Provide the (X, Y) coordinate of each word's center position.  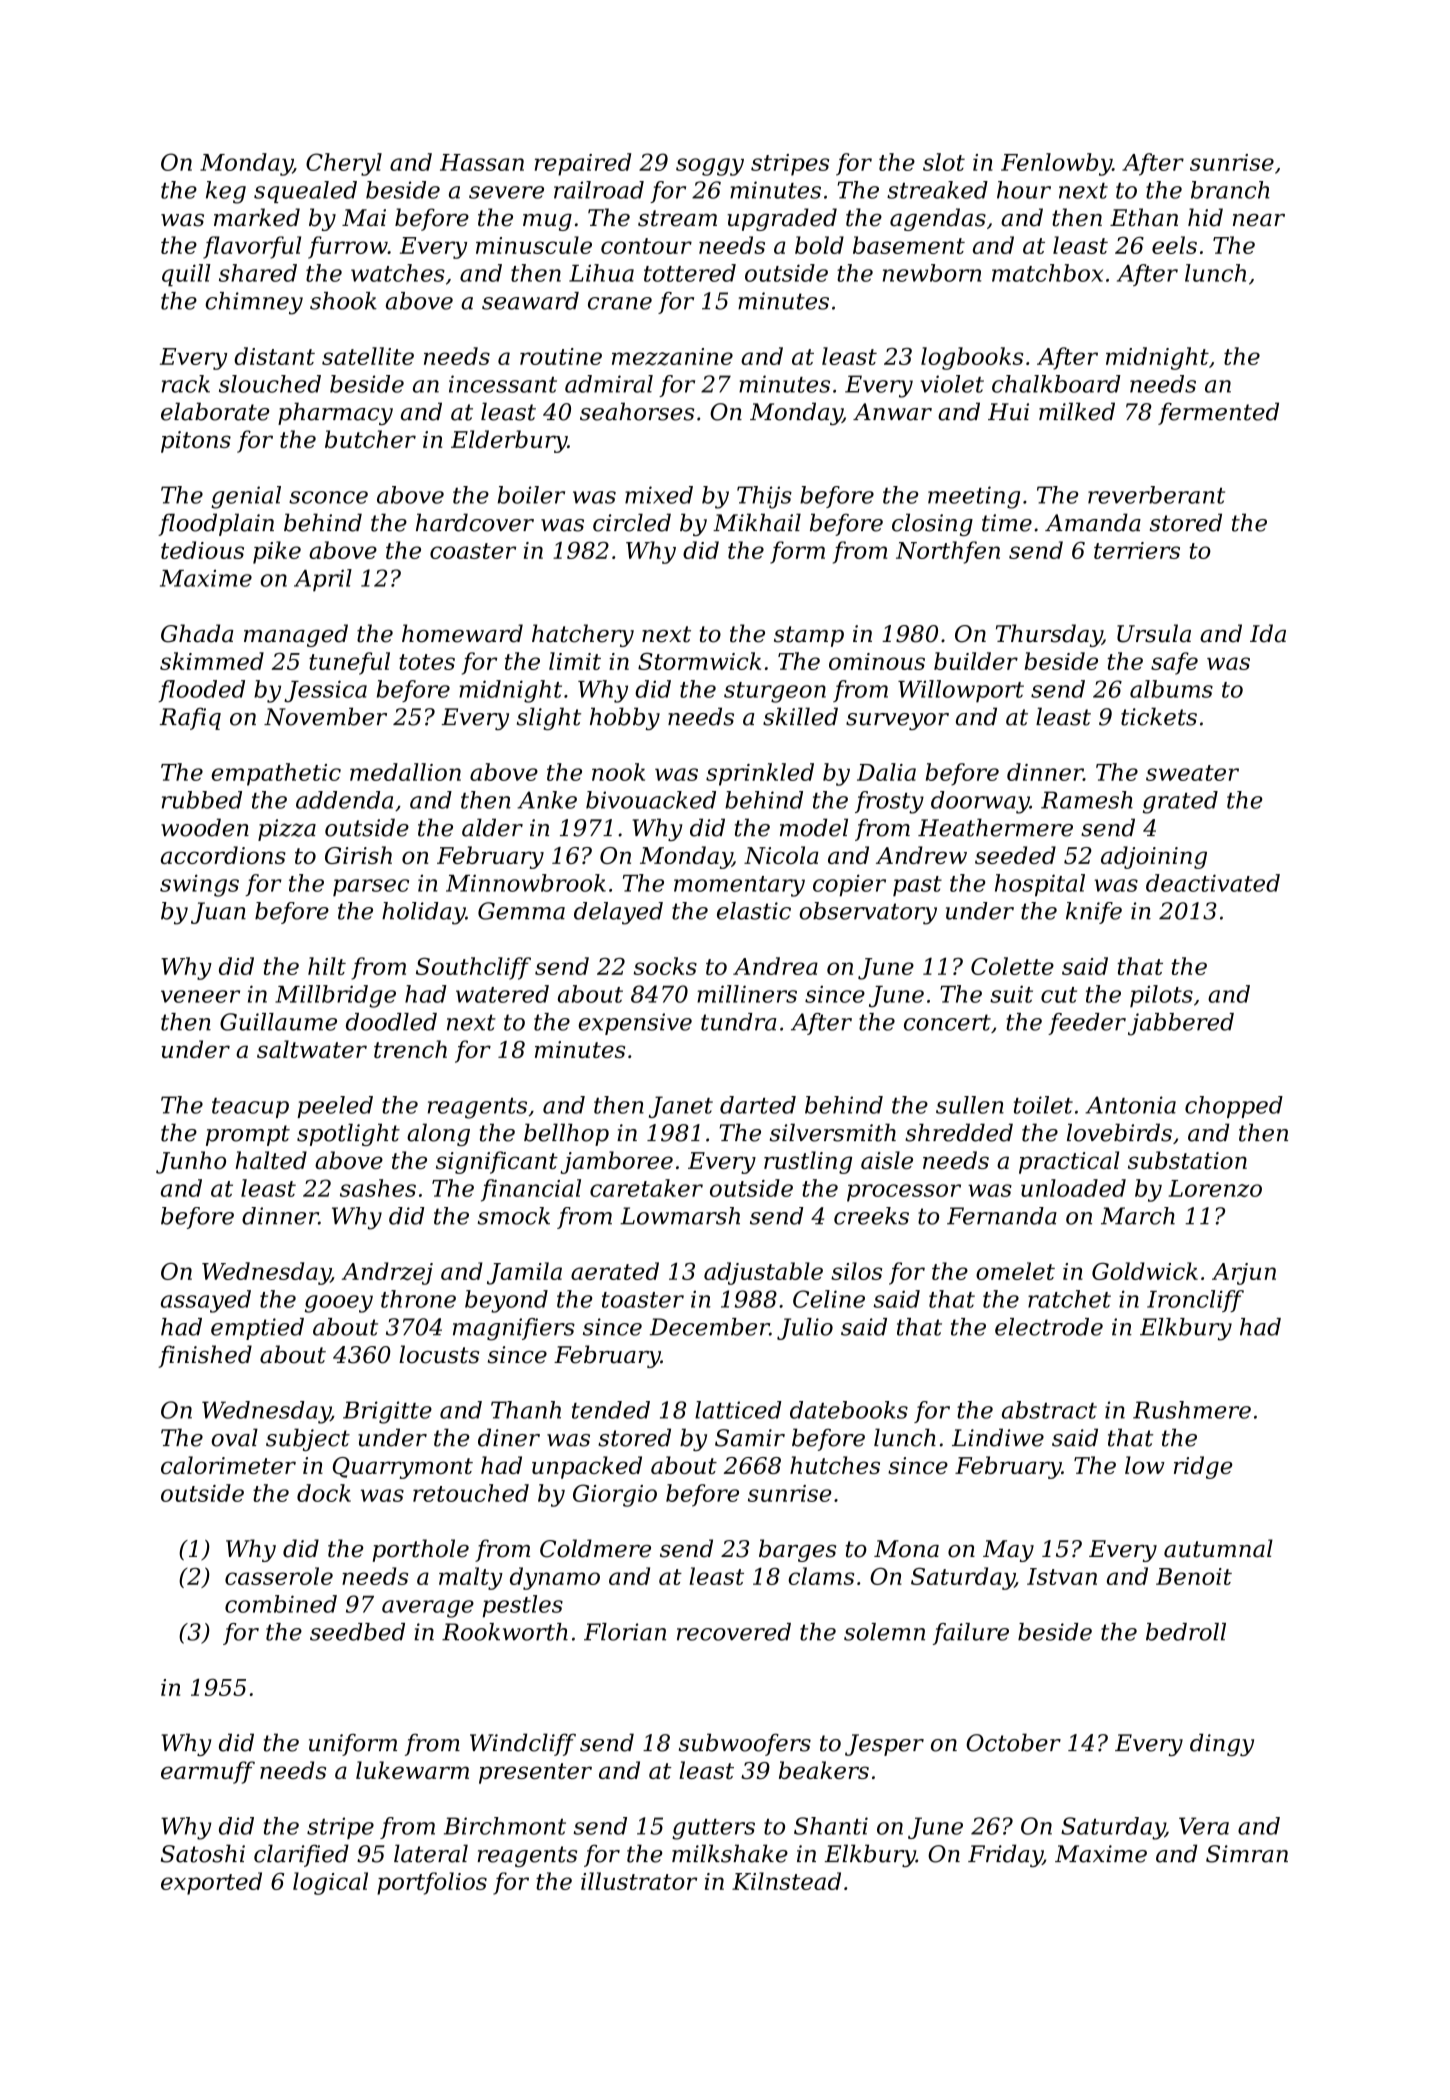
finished (205, 1356)
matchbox (1047, 273)
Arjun (1244, 1274)
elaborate (215, 411)
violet (952, 384)
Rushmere (1192, 1410)
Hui (1008, 412)
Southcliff (473, 968)
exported (211, 1883)
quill (186, 275)
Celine (829, 1299)
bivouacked (651, 800)
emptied (257, 1329)
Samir (750, 1438)
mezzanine (672, 357)
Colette (1012, 966)
